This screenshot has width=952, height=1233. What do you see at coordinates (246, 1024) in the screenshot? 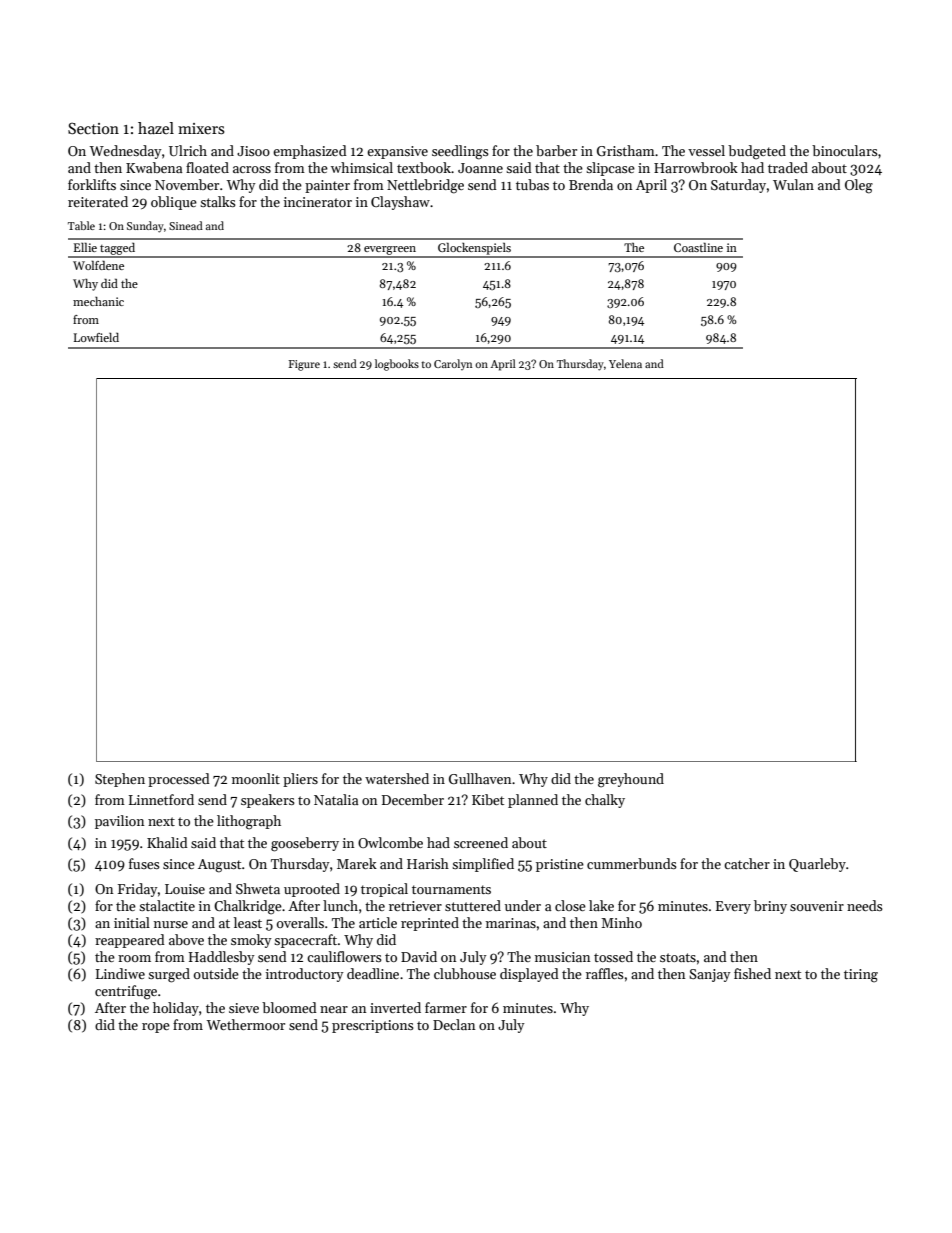
I see `Wethermoor` at bounding box center [246, 1024].
